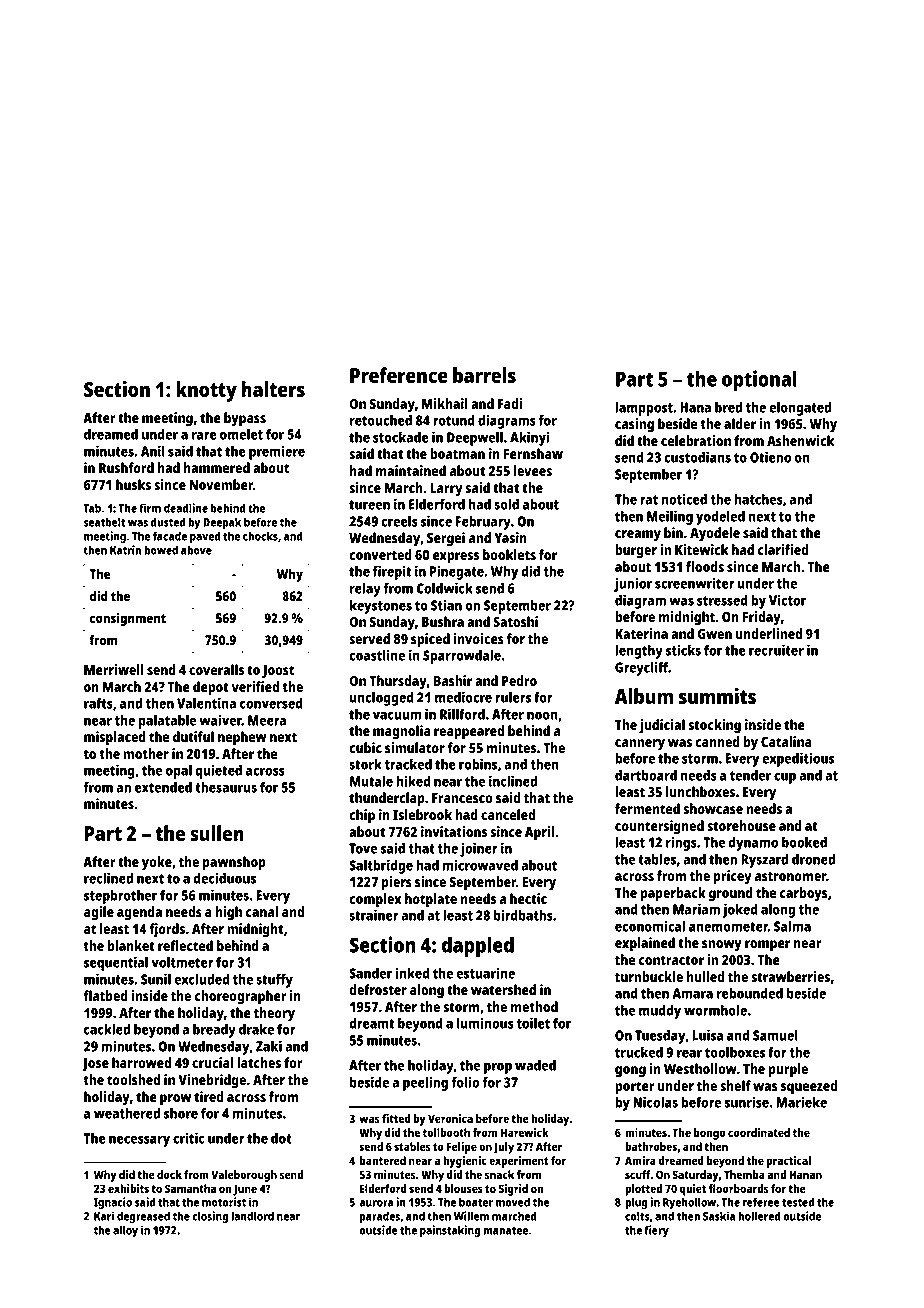  I want to click on Coldwick, so click(445, 588).
